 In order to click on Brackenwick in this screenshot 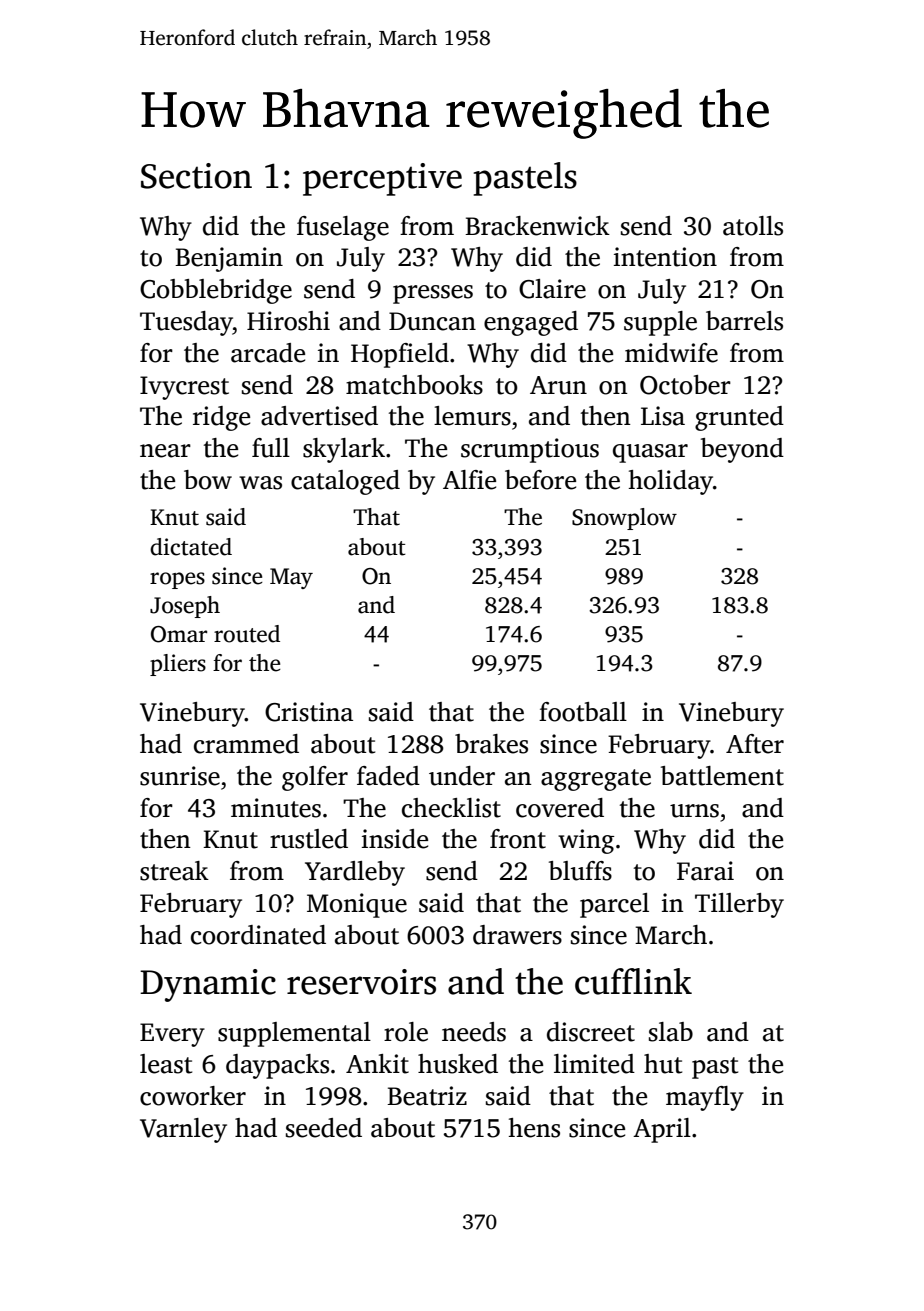, I will do `click(537, 226)`.
